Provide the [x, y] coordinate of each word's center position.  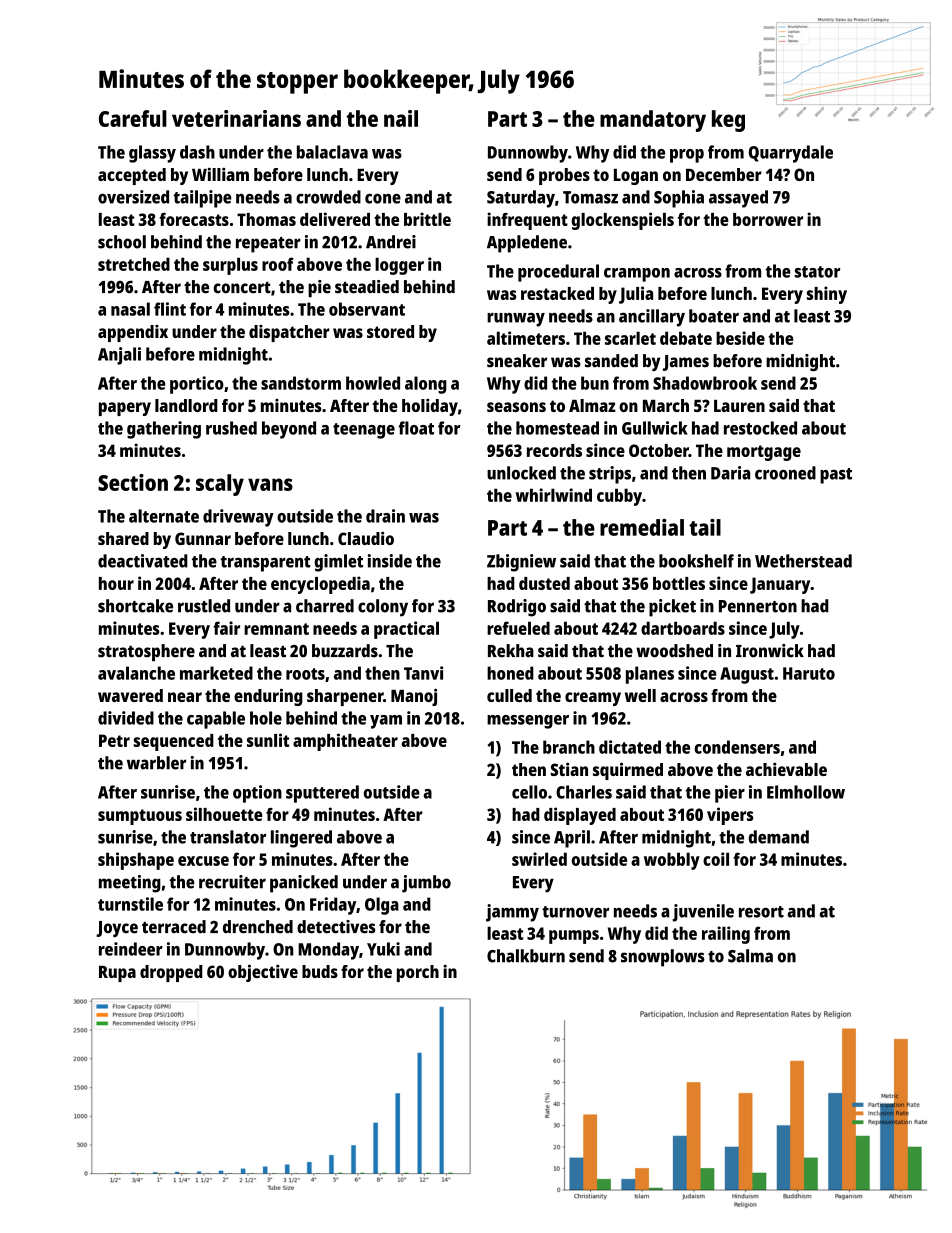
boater [714, 316]
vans [270, 484]
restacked [557, 293]
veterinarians [236, 118]
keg [728, 121]
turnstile [130, 904]
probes [564, 176]
